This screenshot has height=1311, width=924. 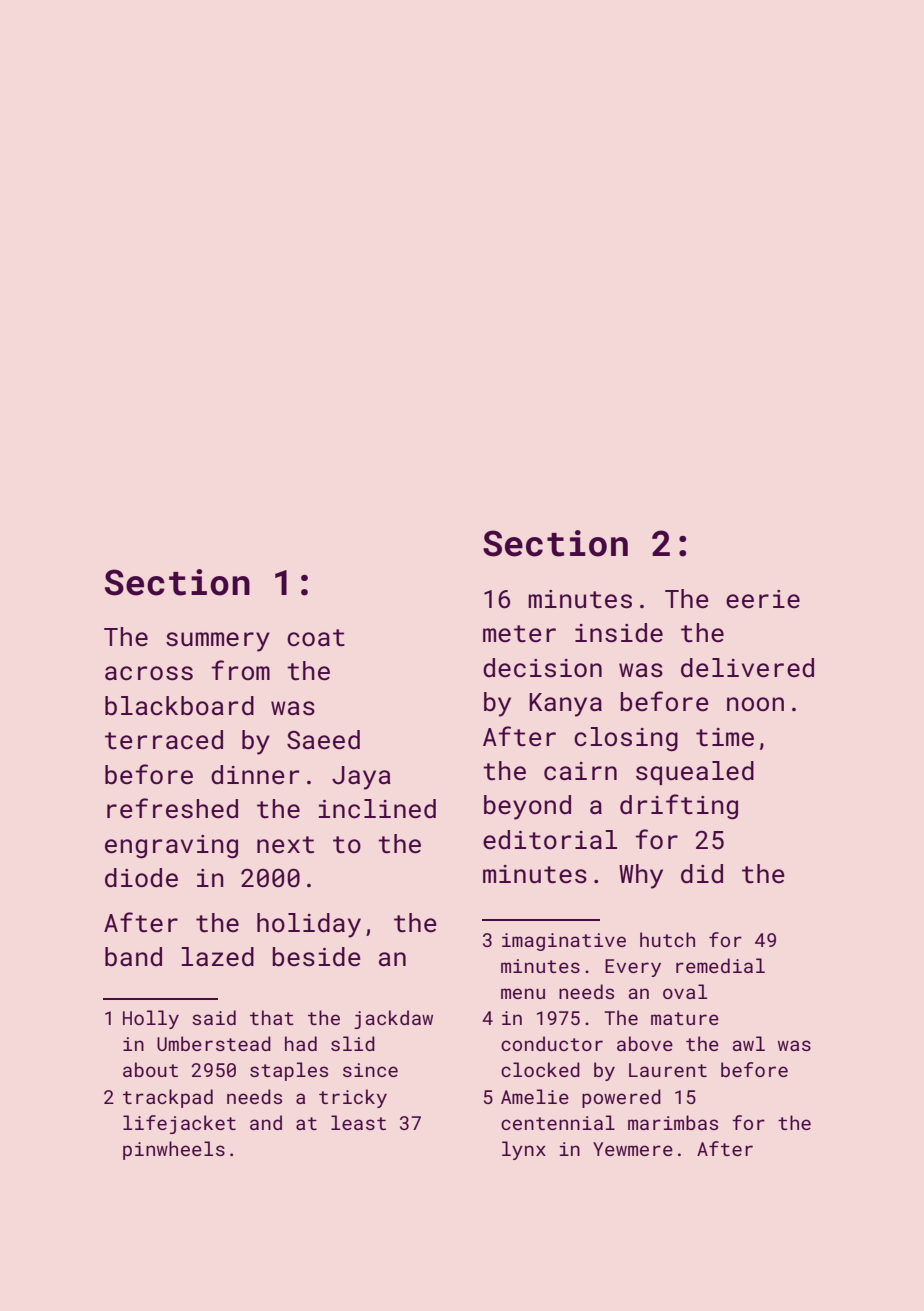 What do you see at coordinates (241, 670) in the screenshot?
I see `from` at bounding box center [241, 670].
